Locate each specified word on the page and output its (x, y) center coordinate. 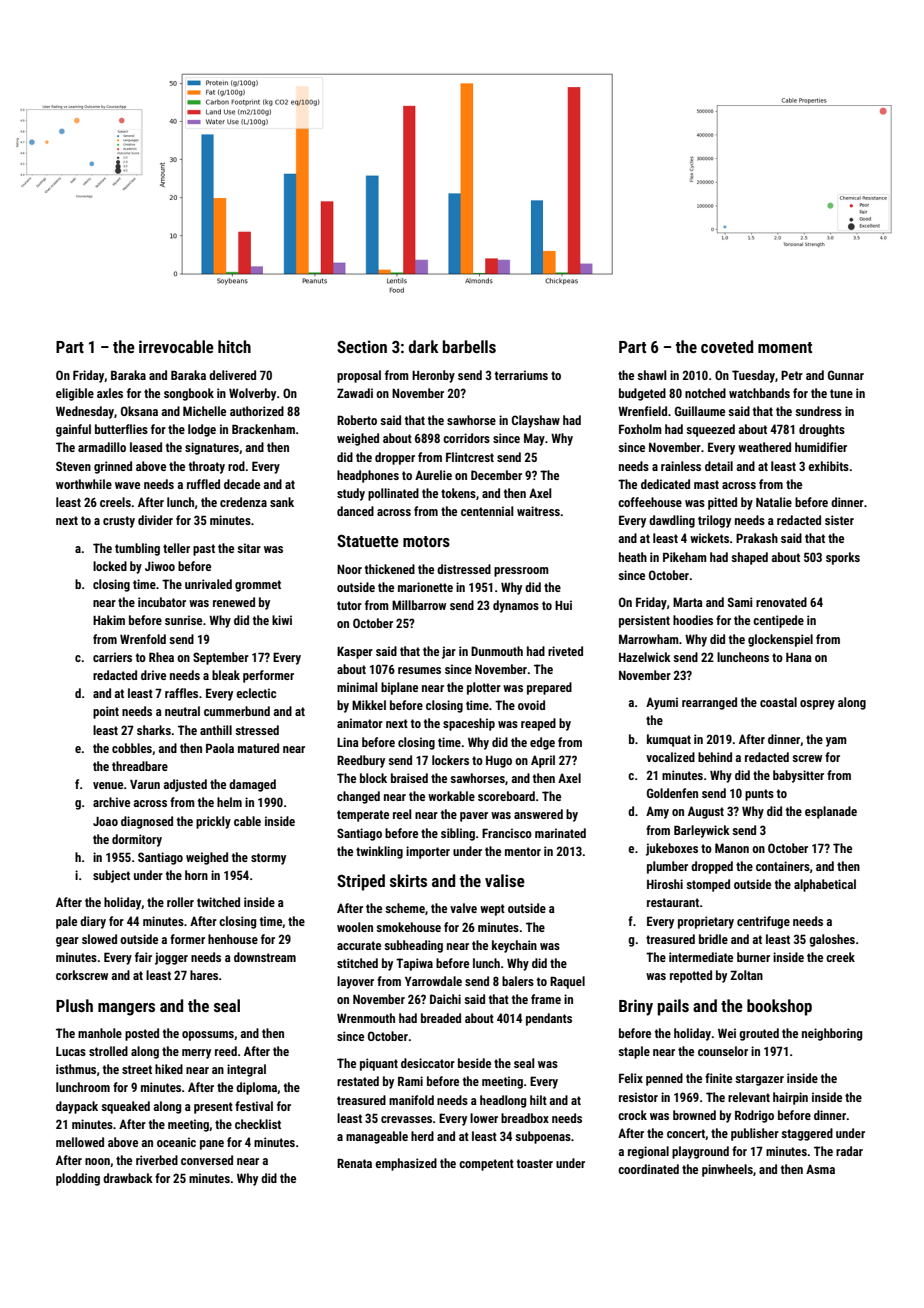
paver (474, 817)
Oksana (139, 411)
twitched (218, 902)
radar (849, 1151)
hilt (538, 1100)
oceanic (176, 1142)
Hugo (499, 762)
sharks (154, 730)
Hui (563, 605)
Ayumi (662, 703)
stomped (708, 885)
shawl (652, 375)
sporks (843, 558)
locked (110, 566)
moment (785, 347)
